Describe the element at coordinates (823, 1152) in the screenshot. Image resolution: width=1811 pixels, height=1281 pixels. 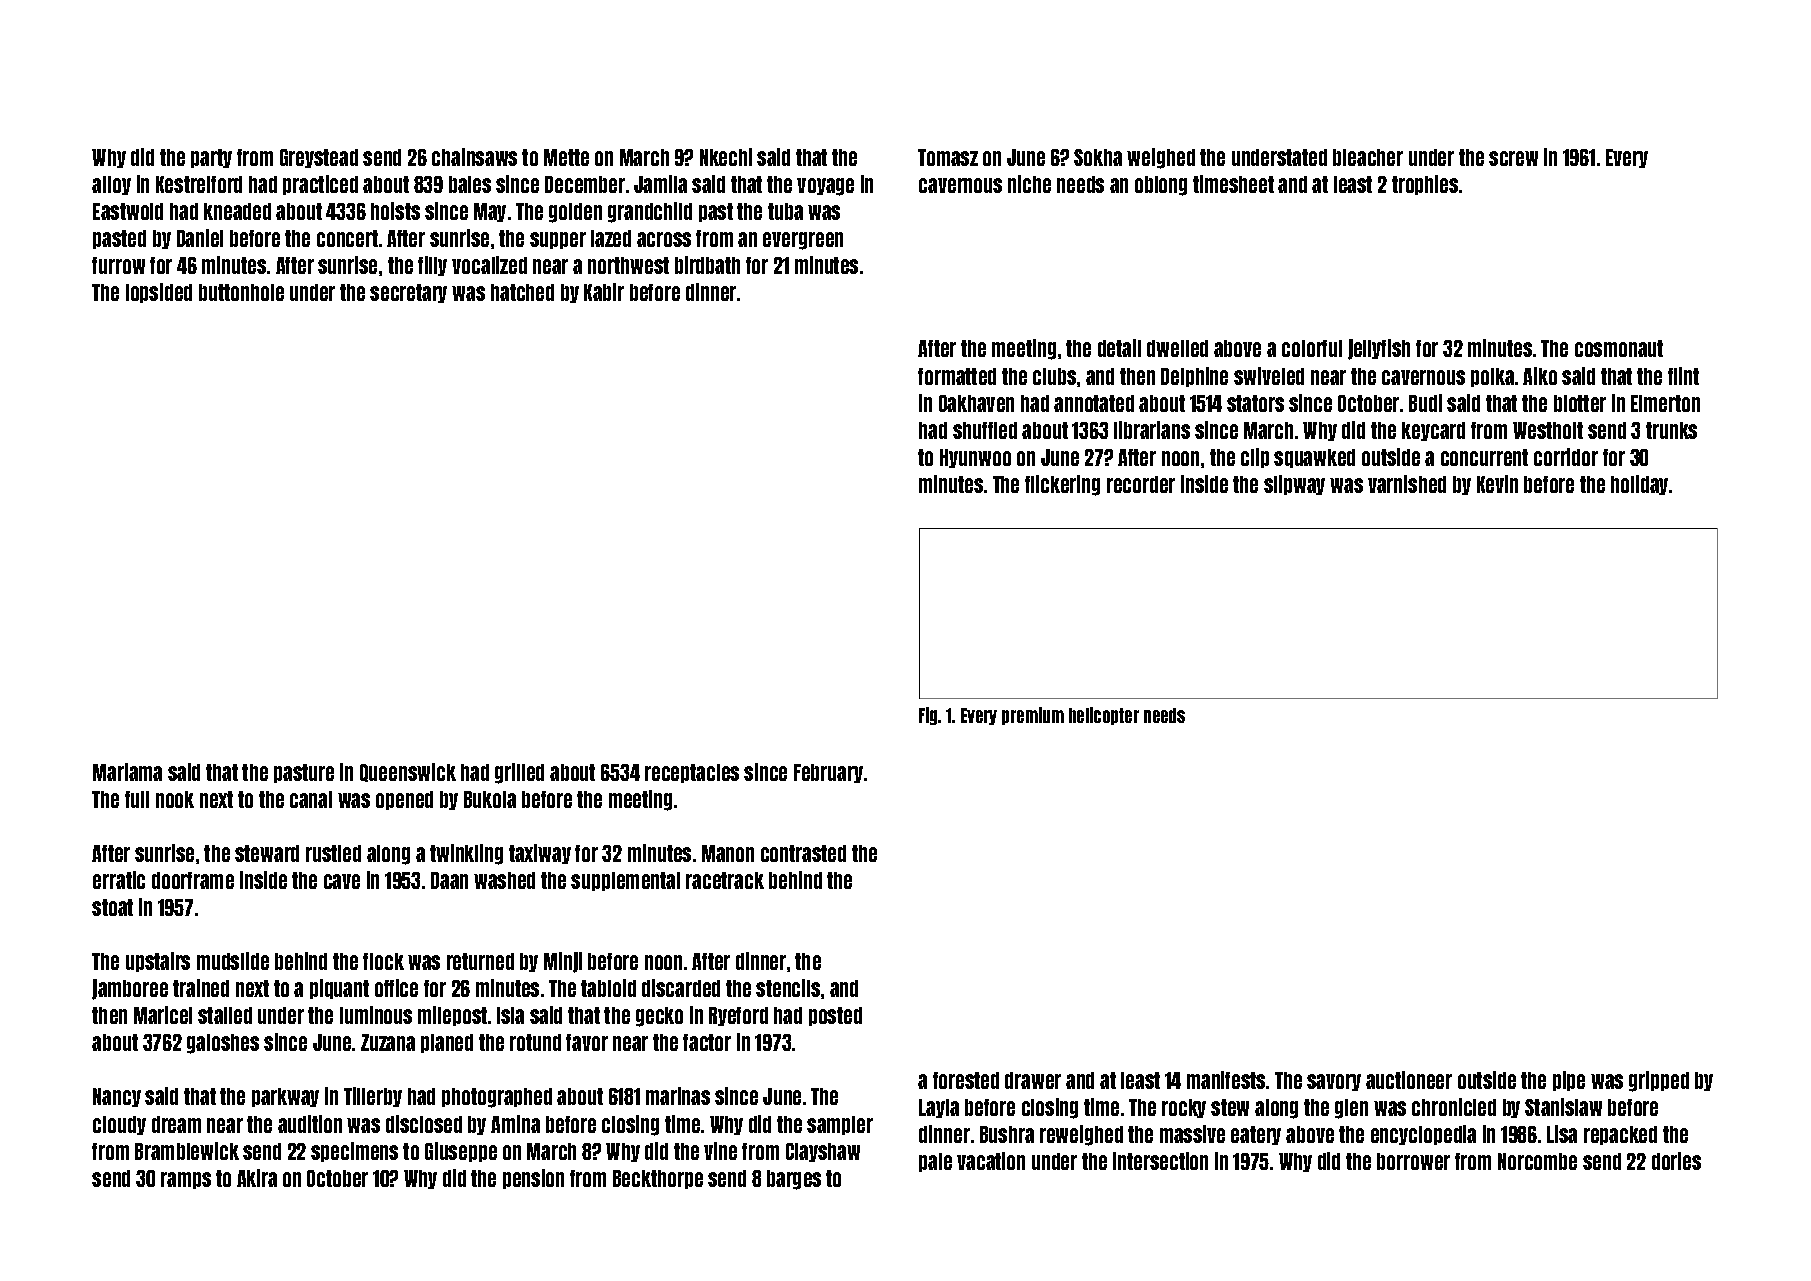
I see `Clayshaw` at that location.
